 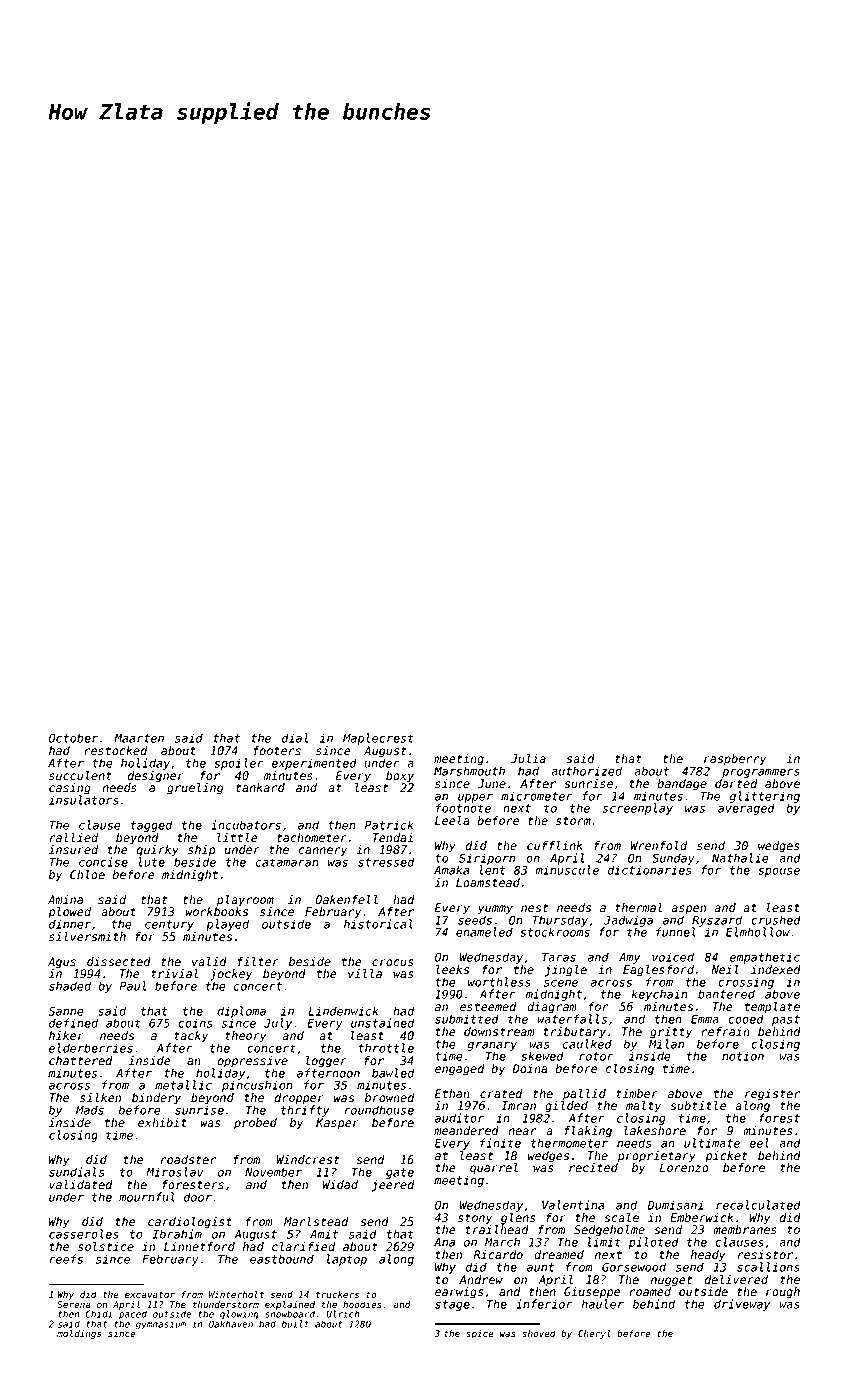 I want to click on silken, so click(x=100, y=1098).
